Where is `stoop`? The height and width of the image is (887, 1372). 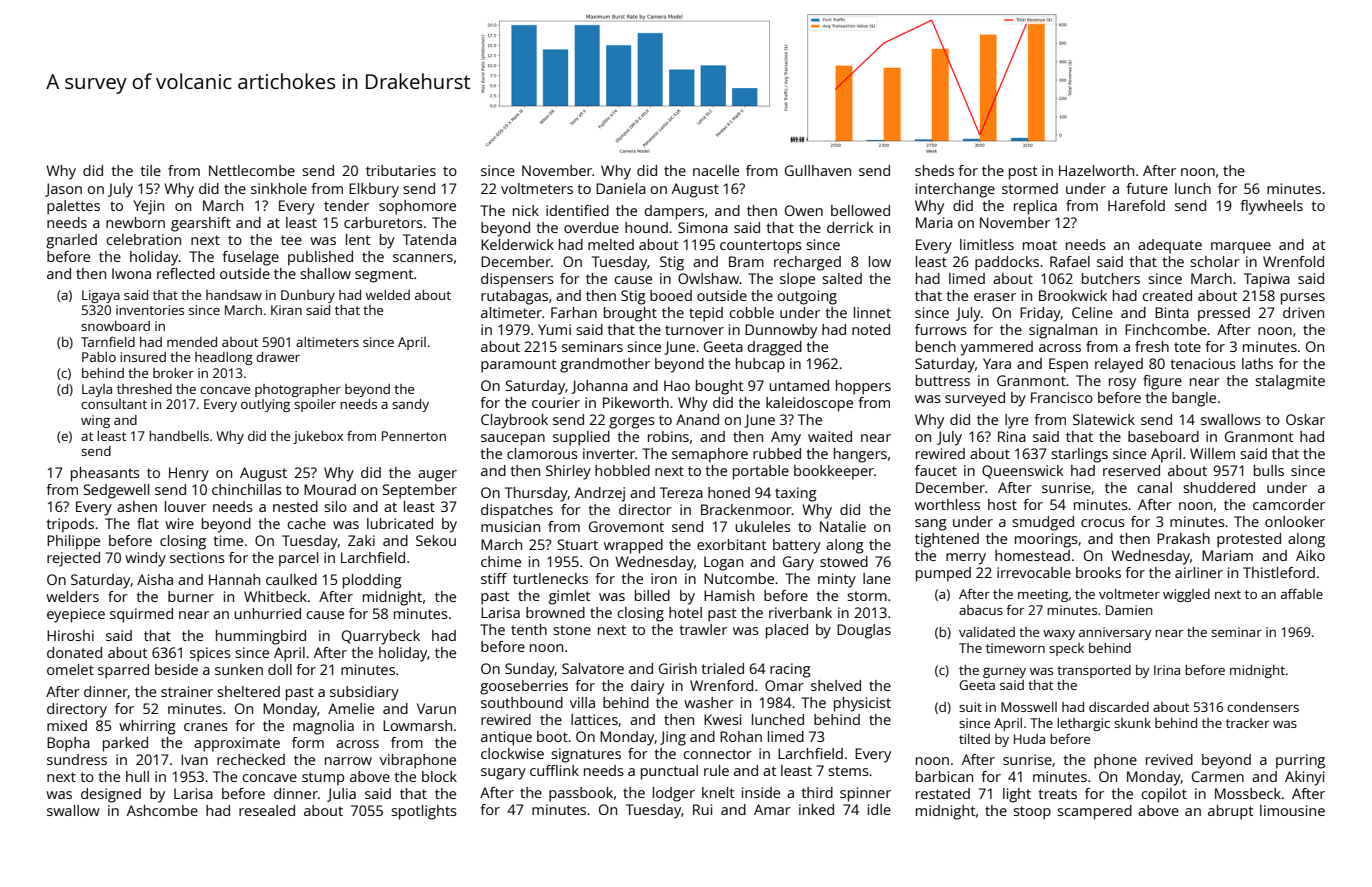 stoop is located at coordinates (1032, 813).
